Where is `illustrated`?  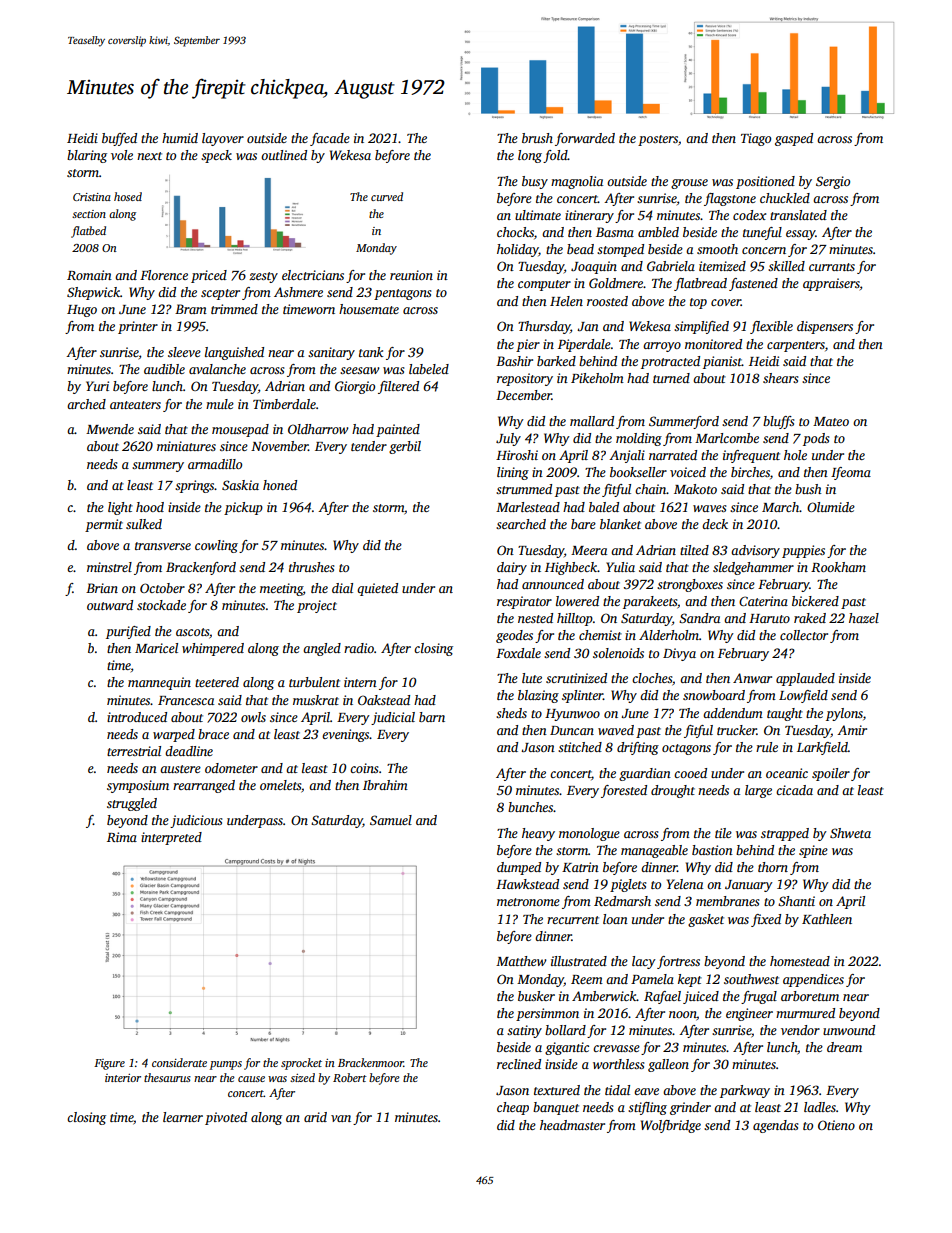 illustrated is located at coordinates (579, 961).
